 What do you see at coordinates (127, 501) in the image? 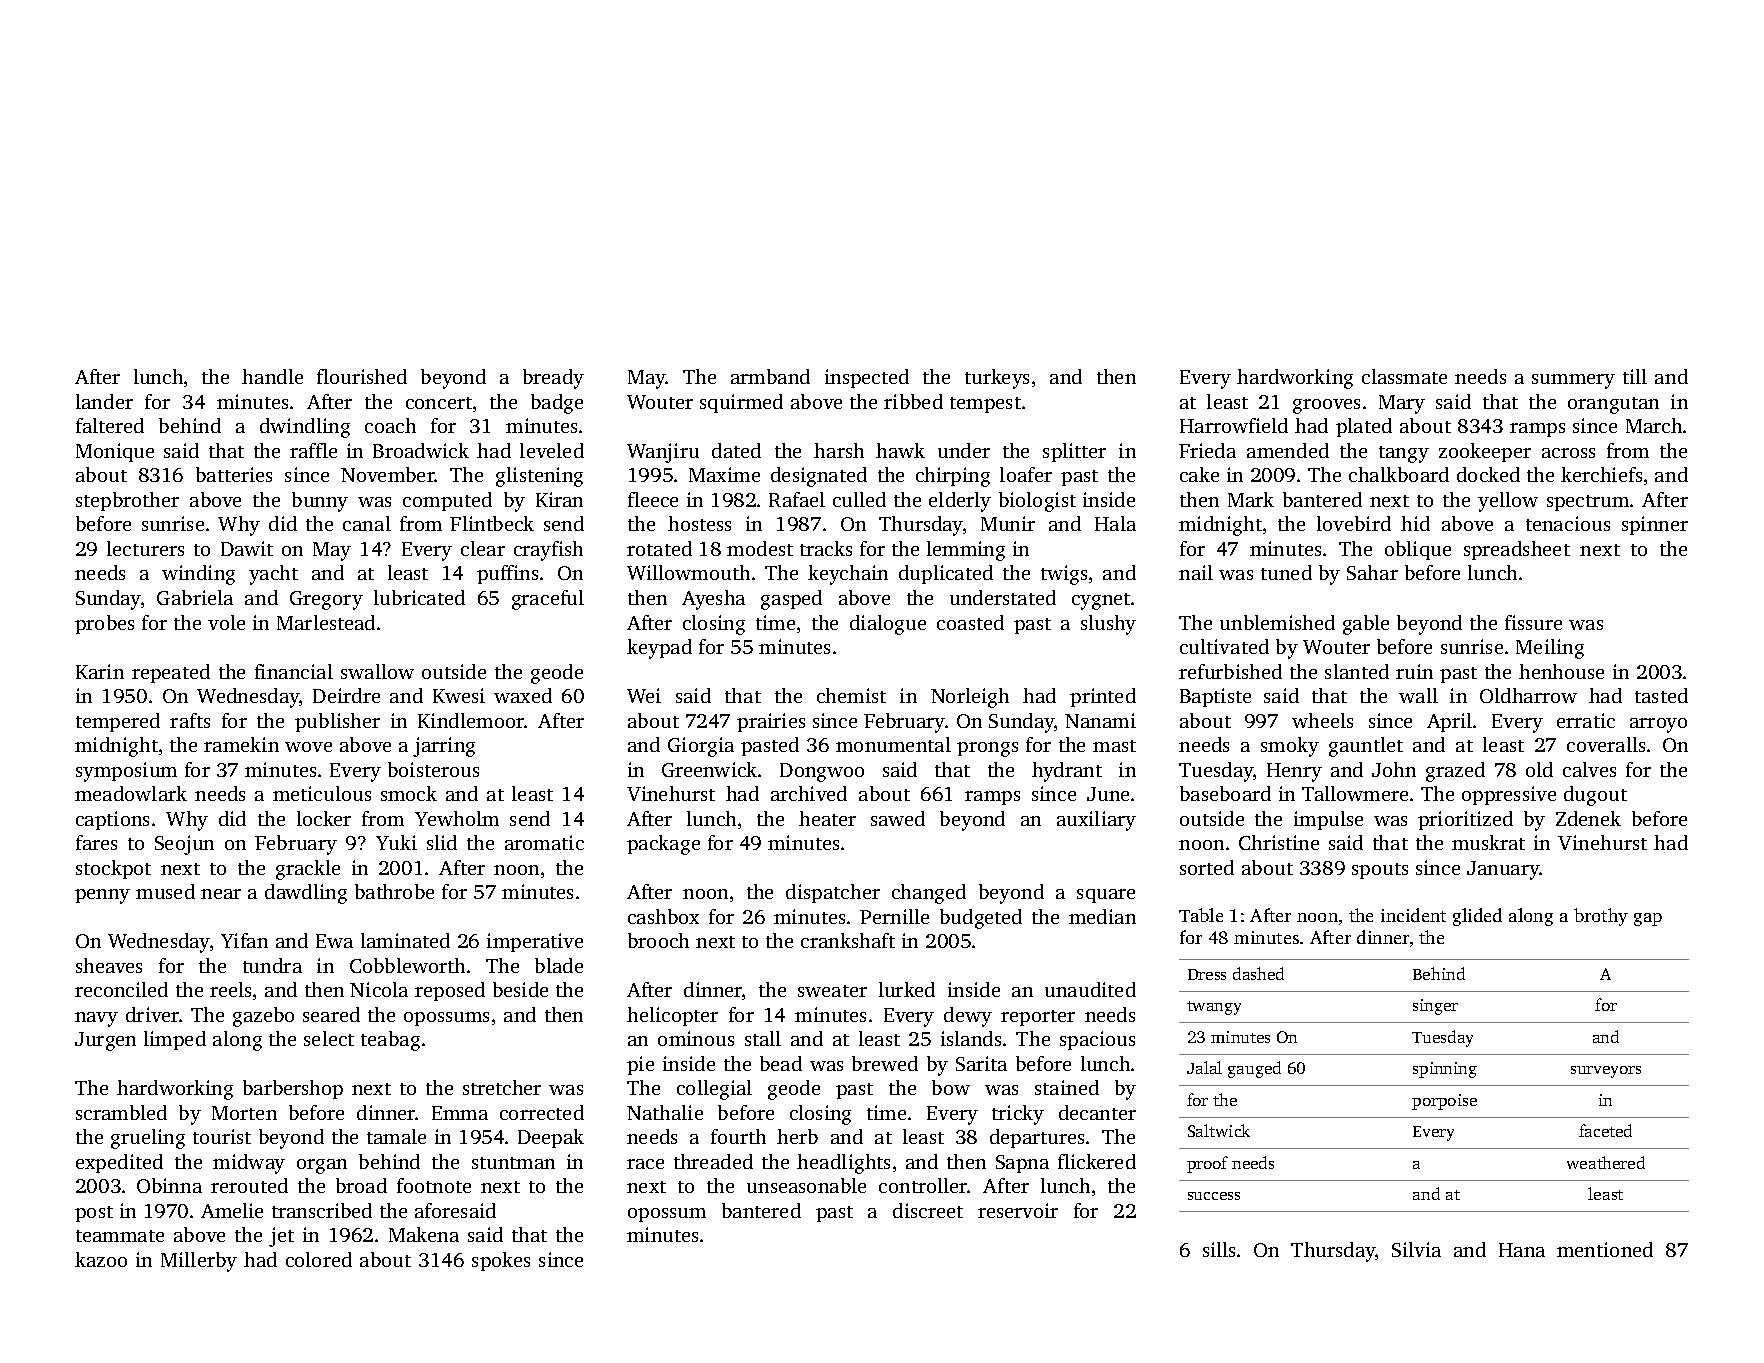
I see `stepbrother` at bounding box center [127, 501].
